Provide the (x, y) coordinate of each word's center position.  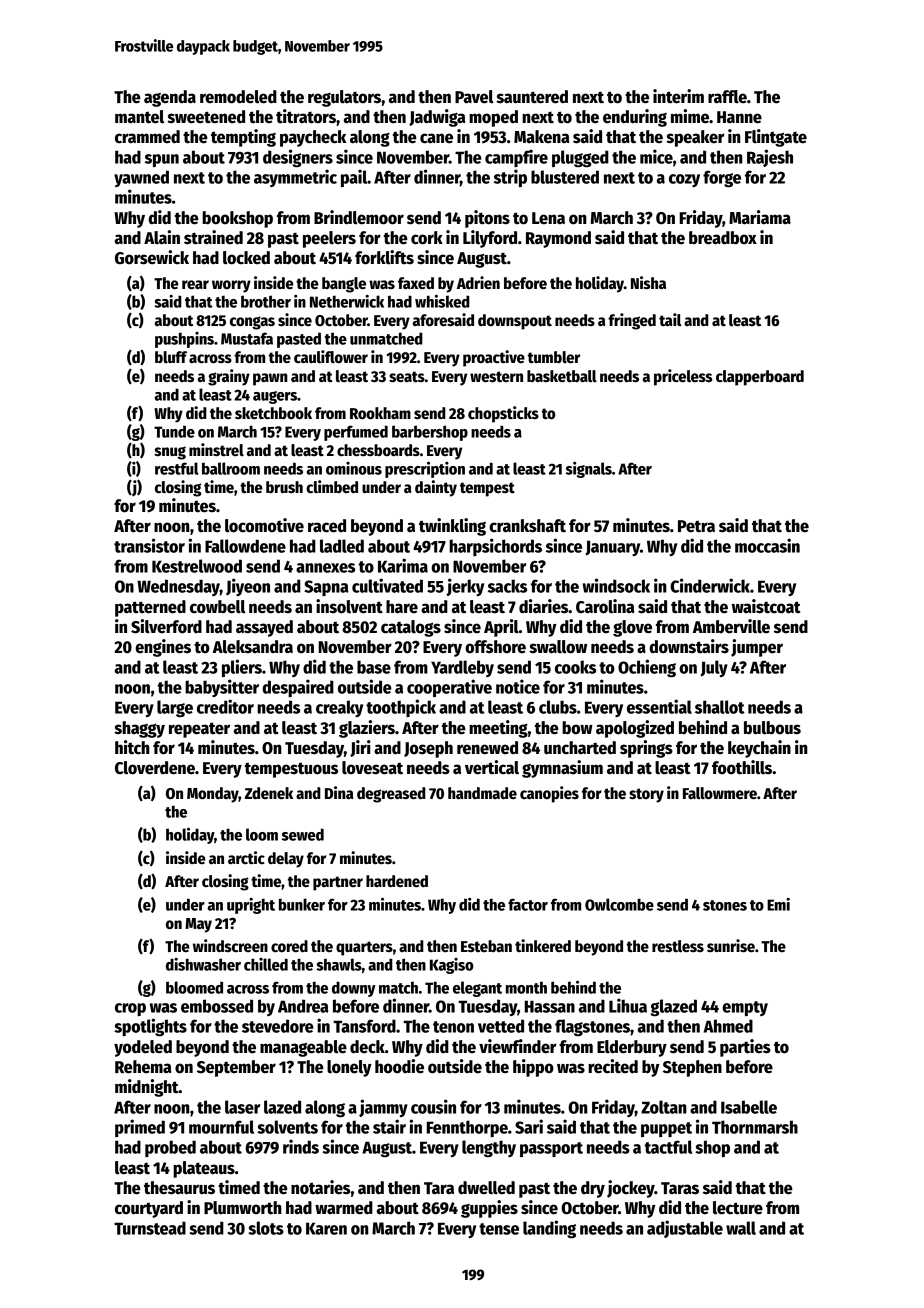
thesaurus (179, 1188)
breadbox (723, 238)
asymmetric (295, 178)
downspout (515, 322)
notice (518, 686)
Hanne (739, 117)
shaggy (139, 729)
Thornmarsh (755, 1127)
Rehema (143, 1067)
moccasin (767, 545)
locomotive (264, 525)
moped (493, 118)
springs (646, 749)
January (612, 548)
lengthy (489, 1148)
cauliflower (331, 356)
